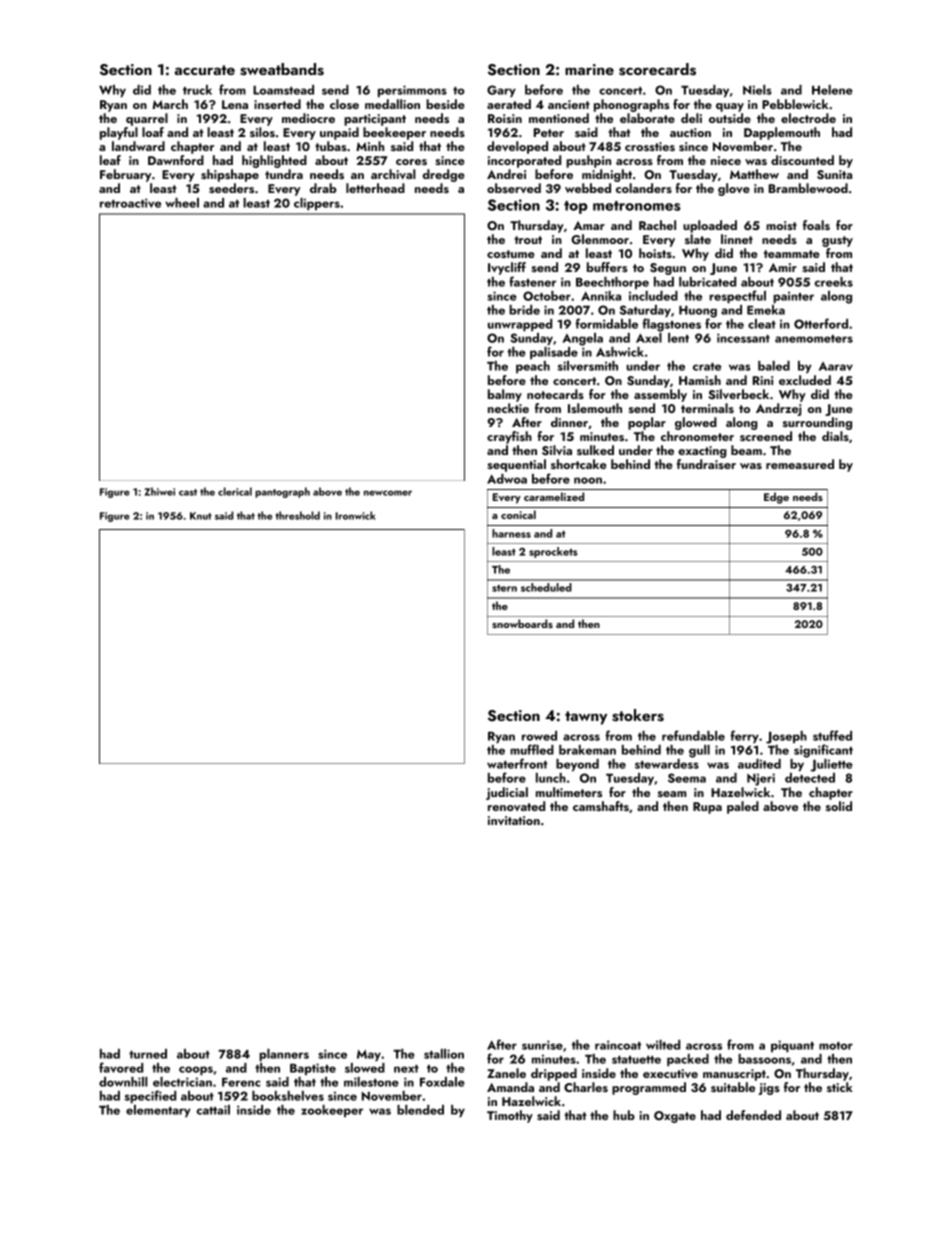 This screenshot has height=1233, width=952. I want to click on elaborate, so click(647, 118).
